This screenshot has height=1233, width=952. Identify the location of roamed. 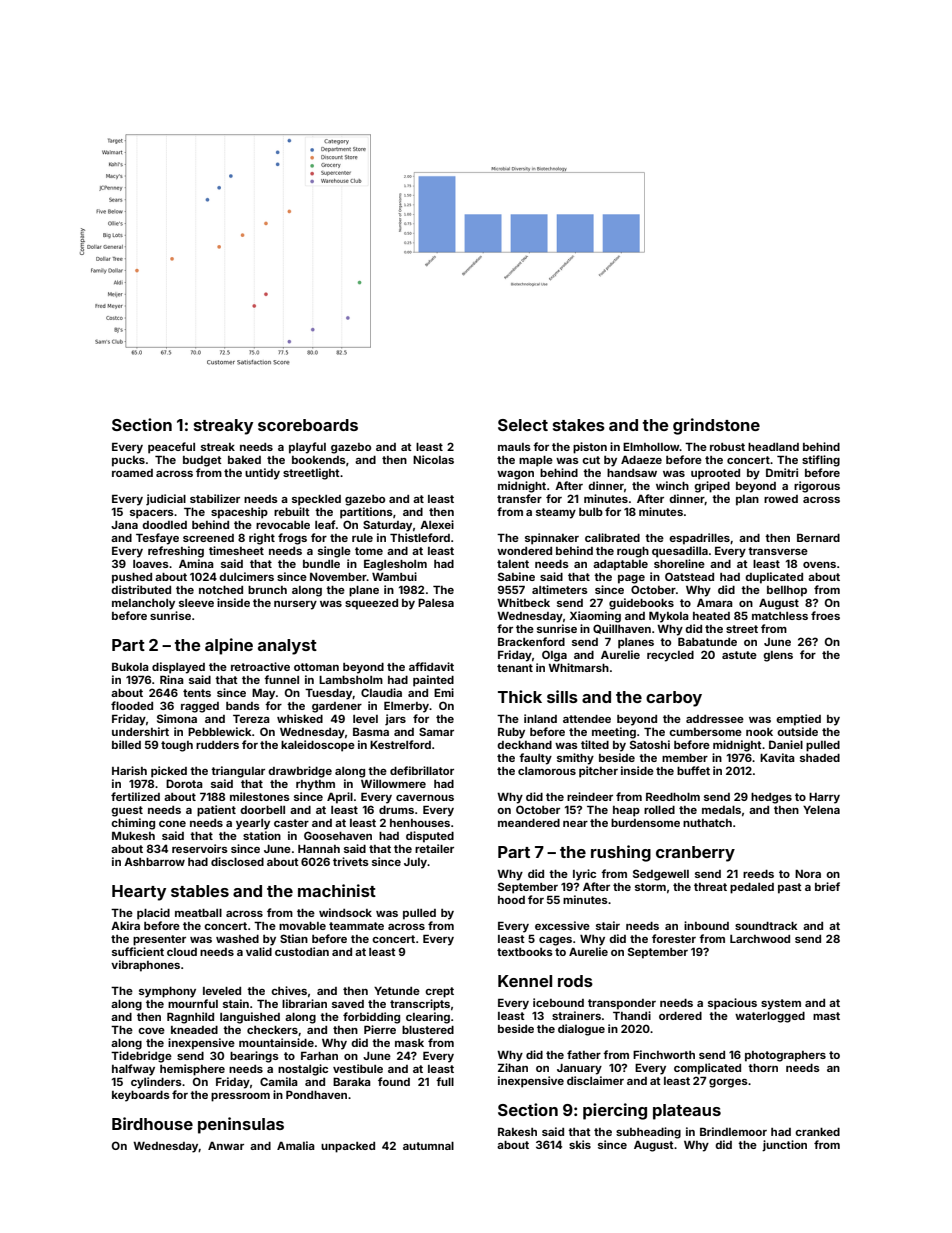
(132, 473).
